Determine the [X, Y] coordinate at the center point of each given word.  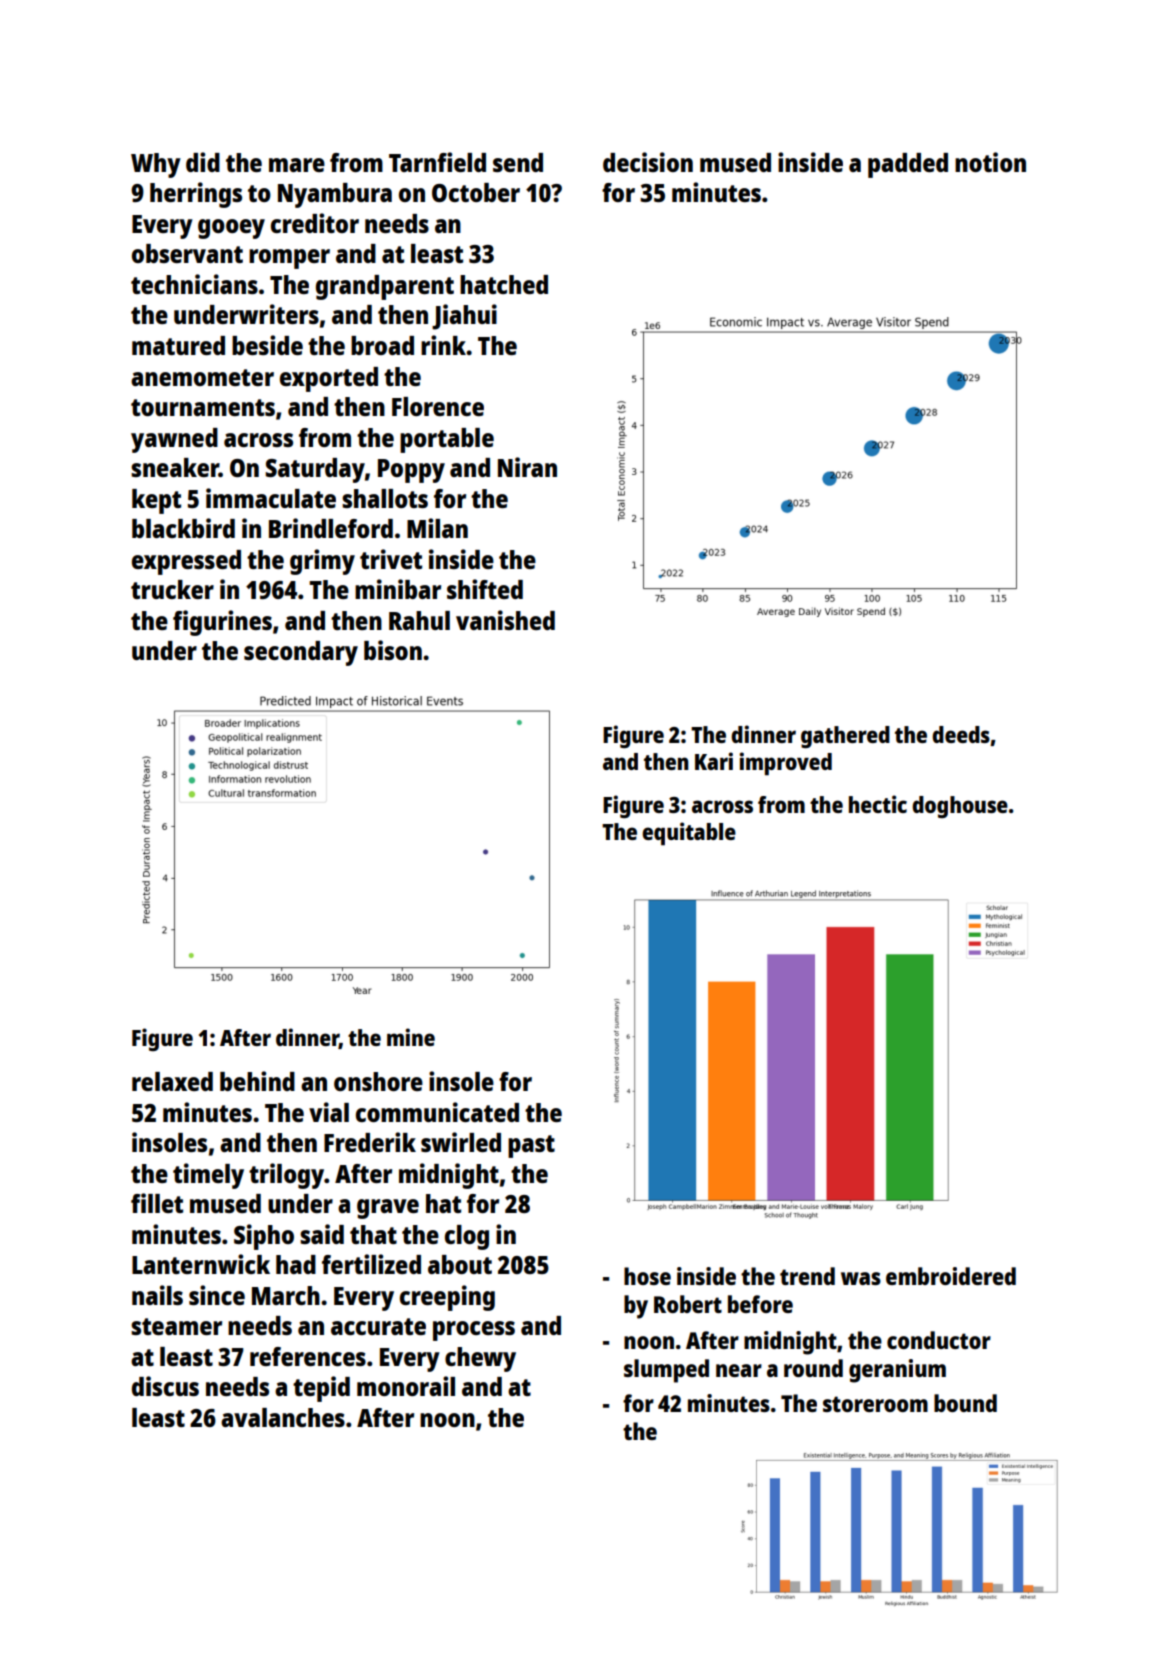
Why [156, 165]
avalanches [283, 1417]
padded [908, 165]
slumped [666, 1371]
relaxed [172, 1081]
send [518, 162]
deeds [961, 734]
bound [965, 1403]
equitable [689, 834]
